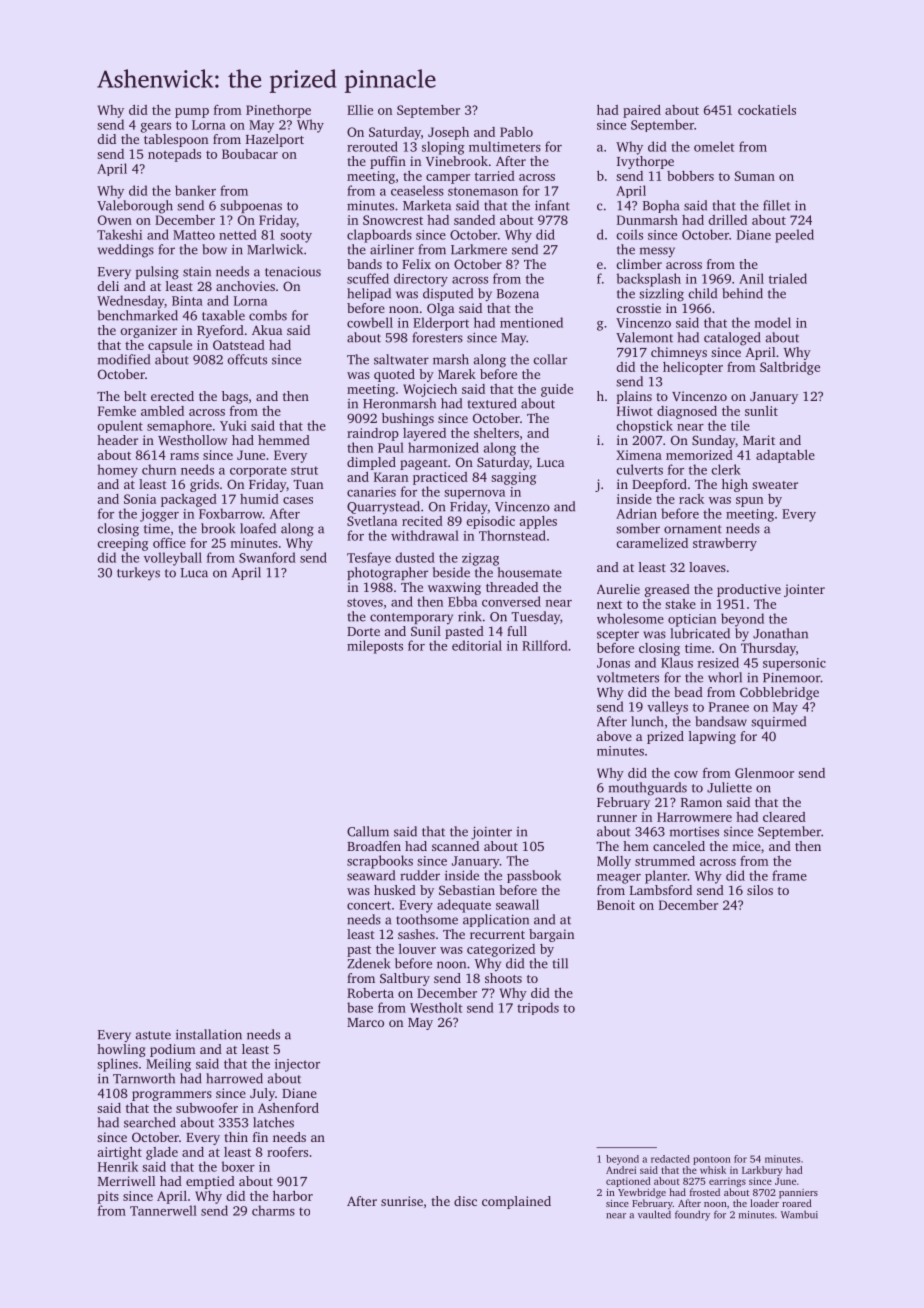 The image size is (924, 1308). Describe the element at coordinates (402, 1201) in the image. I see `sunrise` at that location.
